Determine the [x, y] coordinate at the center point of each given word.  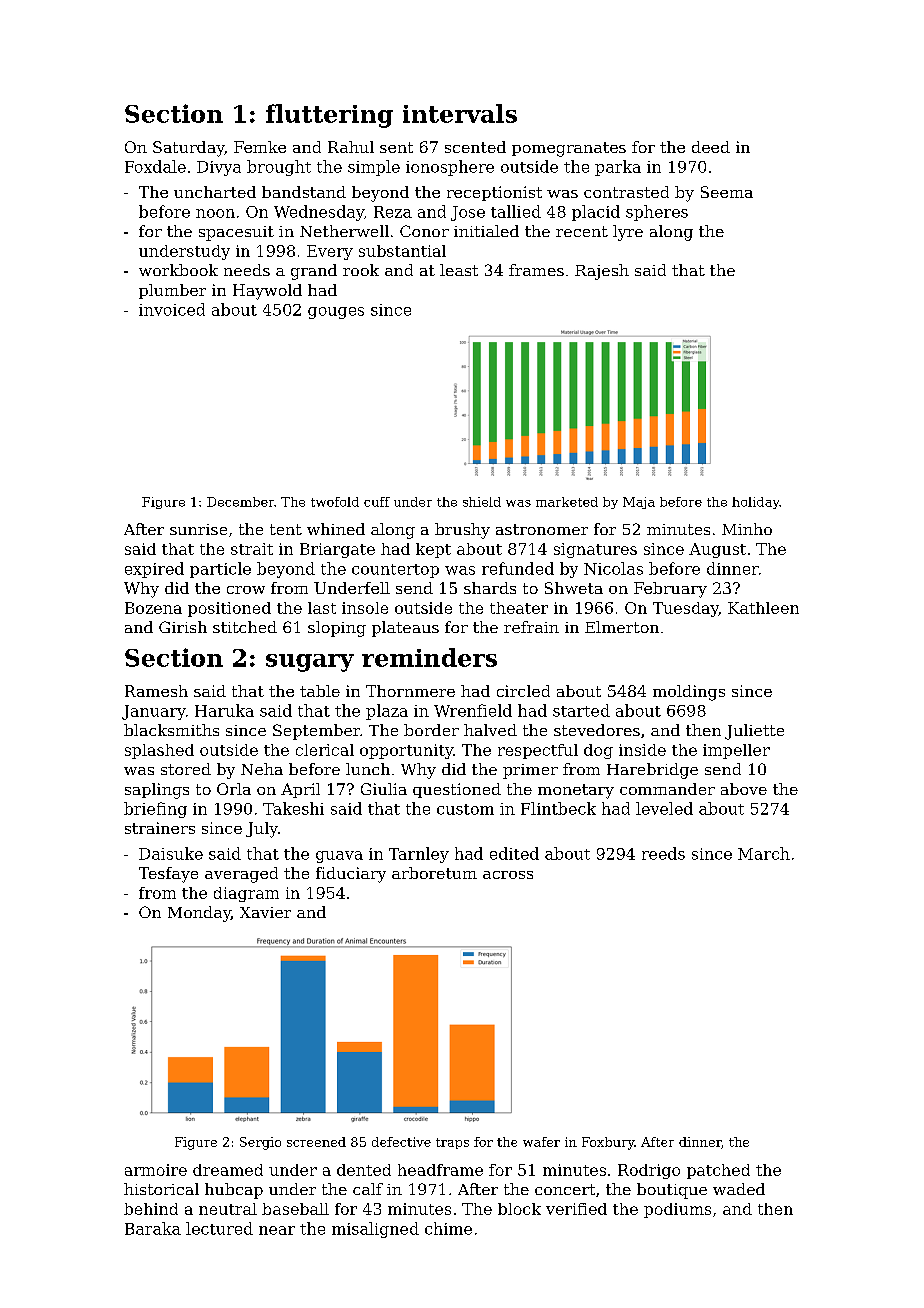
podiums [677, 1210]
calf [368, 1189]
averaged [241, 875]
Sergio [260, 1143]
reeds [663, 853]
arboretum [434, 873]
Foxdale [155, 166]
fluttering [329, 116]
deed [711, 147]
